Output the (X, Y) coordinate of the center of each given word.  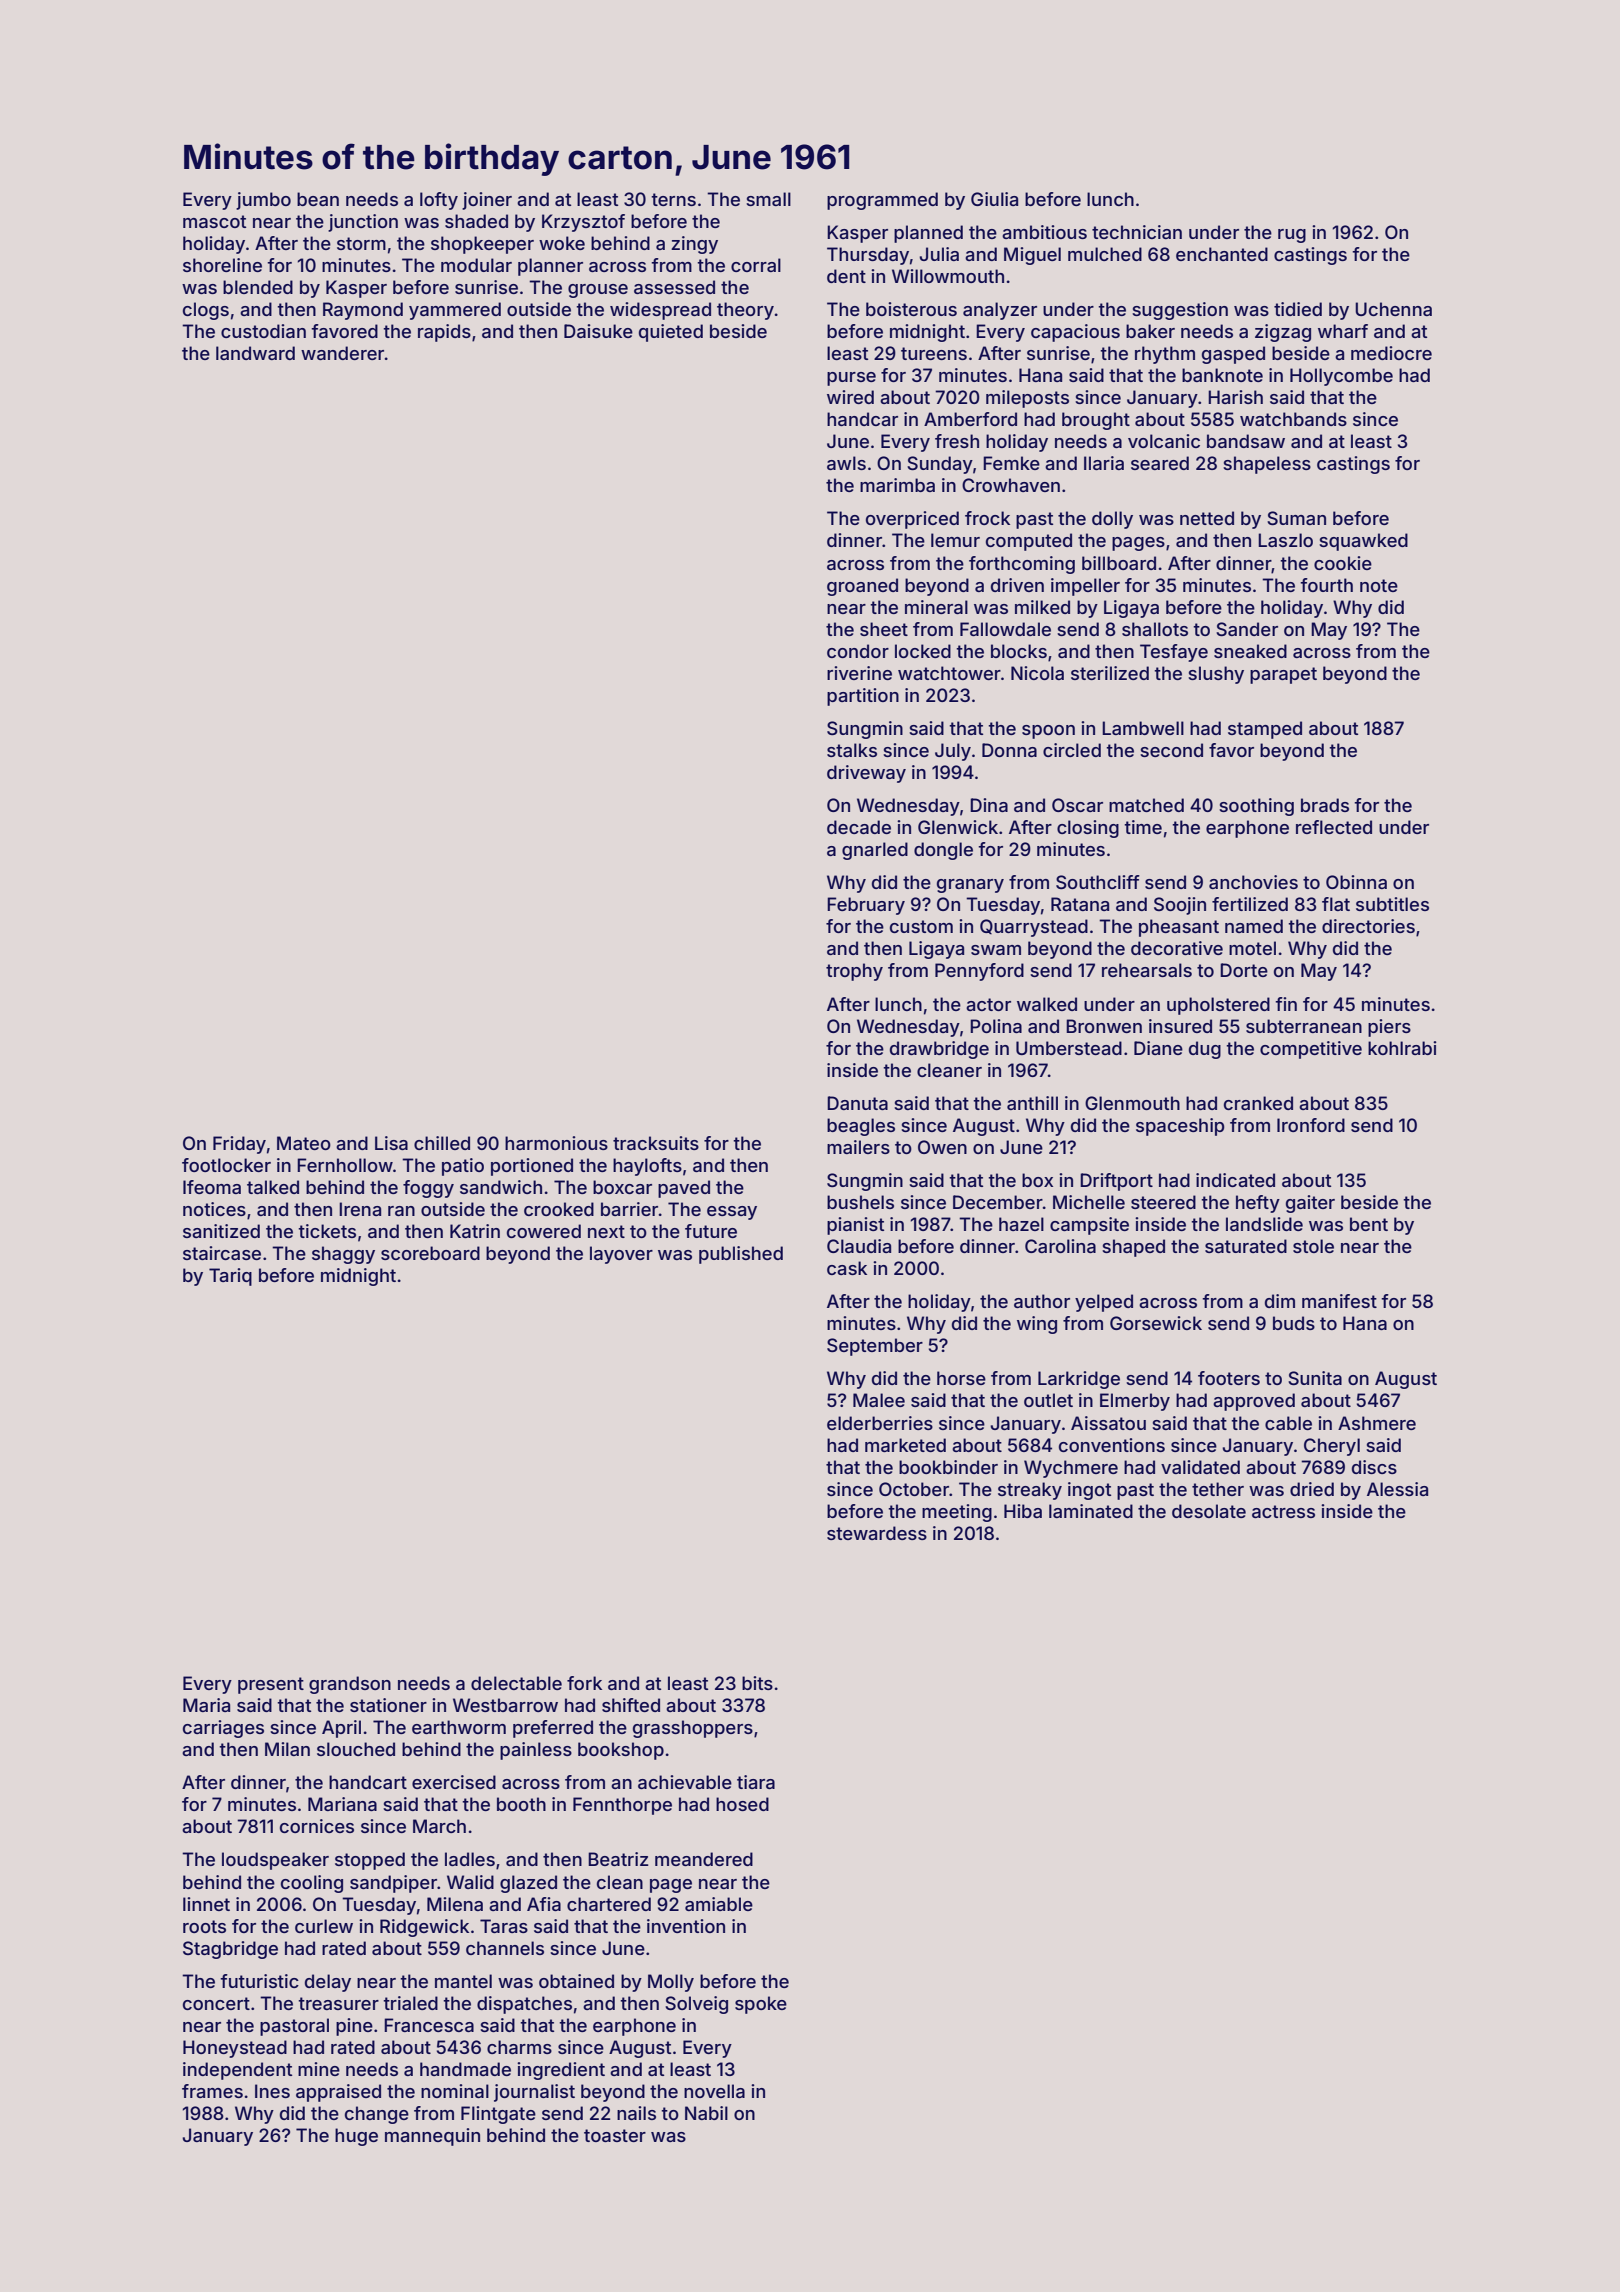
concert (216, 2003)
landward (255, 353)
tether (1218, 1489)
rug (1292, 236)
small (768, 199)
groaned (862, 587)
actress (1283, 1511)
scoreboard (430, 1253)
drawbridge (939, 1050)
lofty (439, 201)
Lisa (391, 1143)
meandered (704, 1859)
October (914, 1489)
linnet (206, 1904)
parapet (1283, 675)
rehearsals (1147, 970)
